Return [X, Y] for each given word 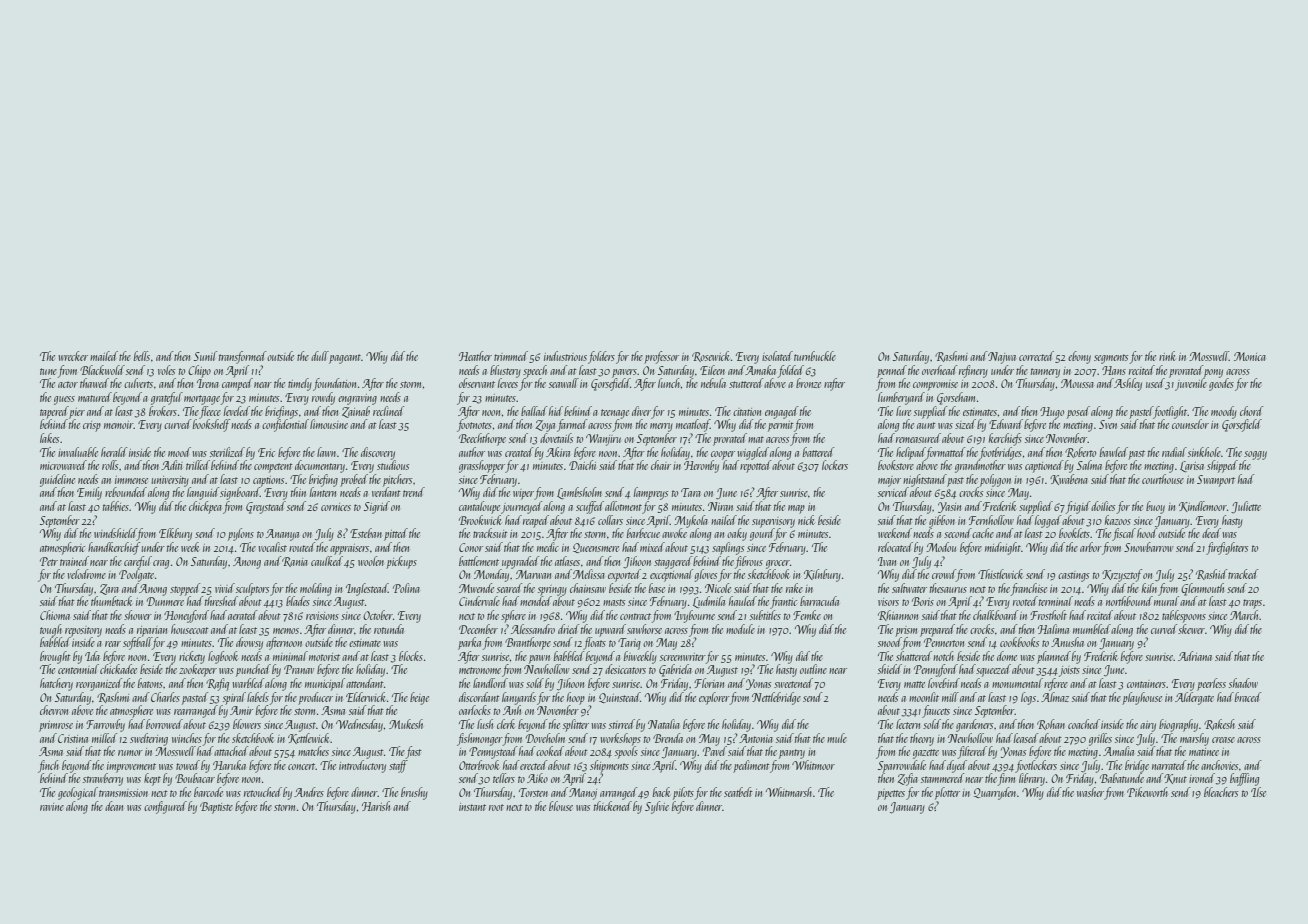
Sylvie [657, 807]
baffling [1244, 779]
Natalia [664, 724]
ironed [1202, 778]
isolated [777, 356]
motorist [324, 657]
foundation [334, 384]
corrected [1036, 356]
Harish [376, 806]
